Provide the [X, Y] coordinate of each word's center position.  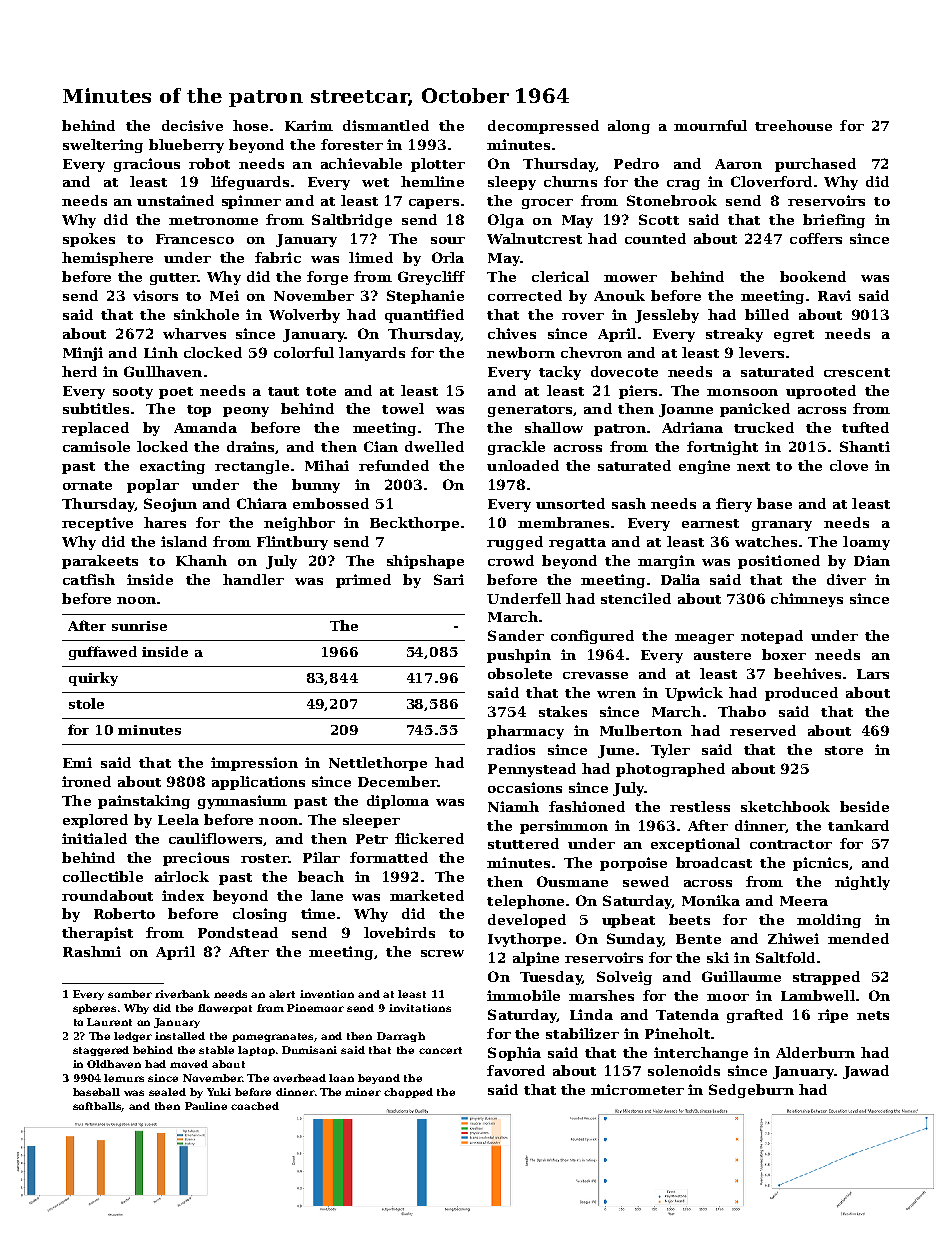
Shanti [865, 446]
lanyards [372, 354]
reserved [763, 730]
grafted [755, 1016]
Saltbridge [352, 221]
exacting [172, 467]
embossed [331, 503]
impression [254, 764]
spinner [251, 202]
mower [630, 278]
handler [253, 579]
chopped [408, 1093]
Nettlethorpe [378, 764]
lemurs [124, 1078]
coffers [816, 238]
